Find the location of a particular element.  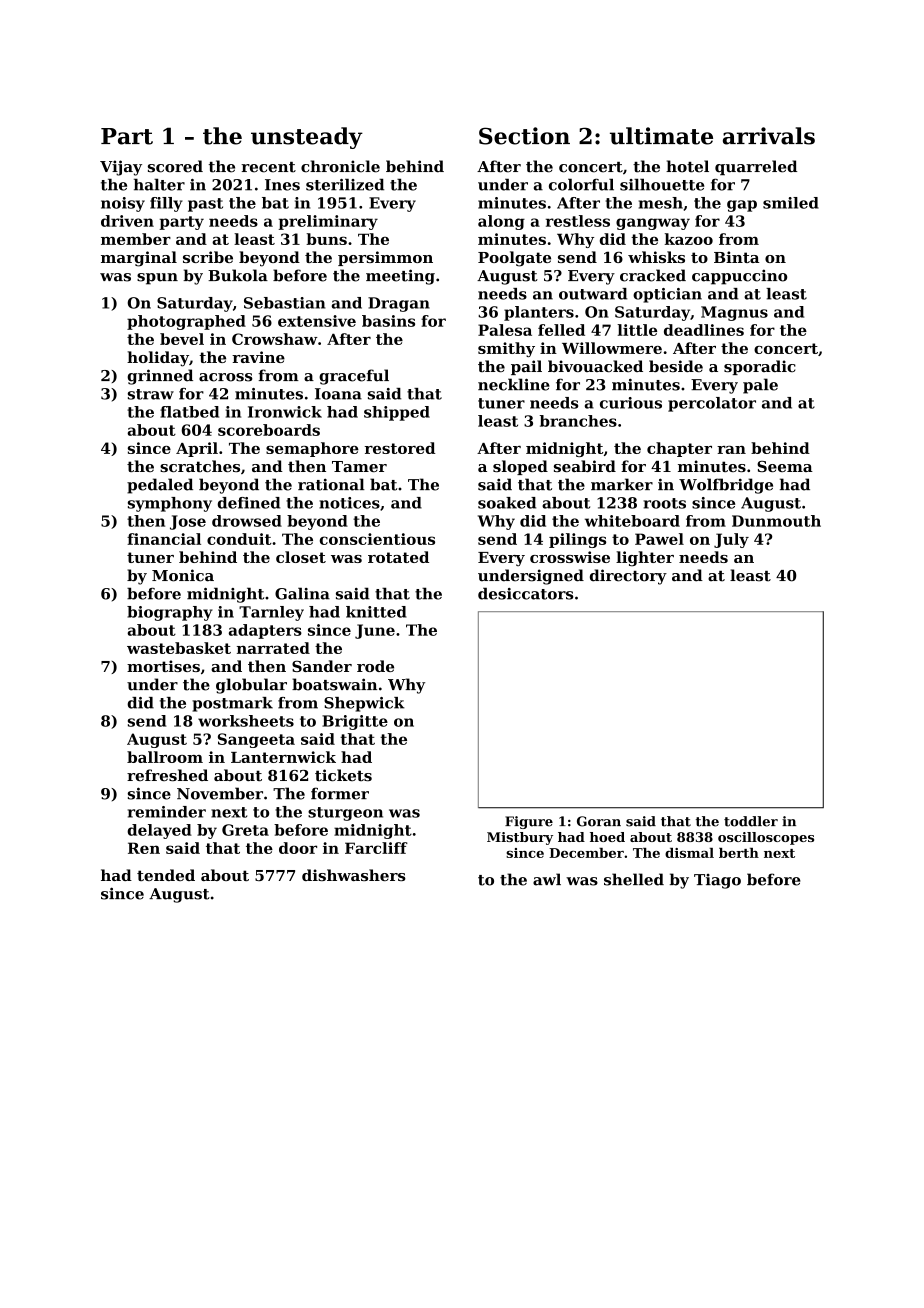

Section is located at coordinates (524, 136).
